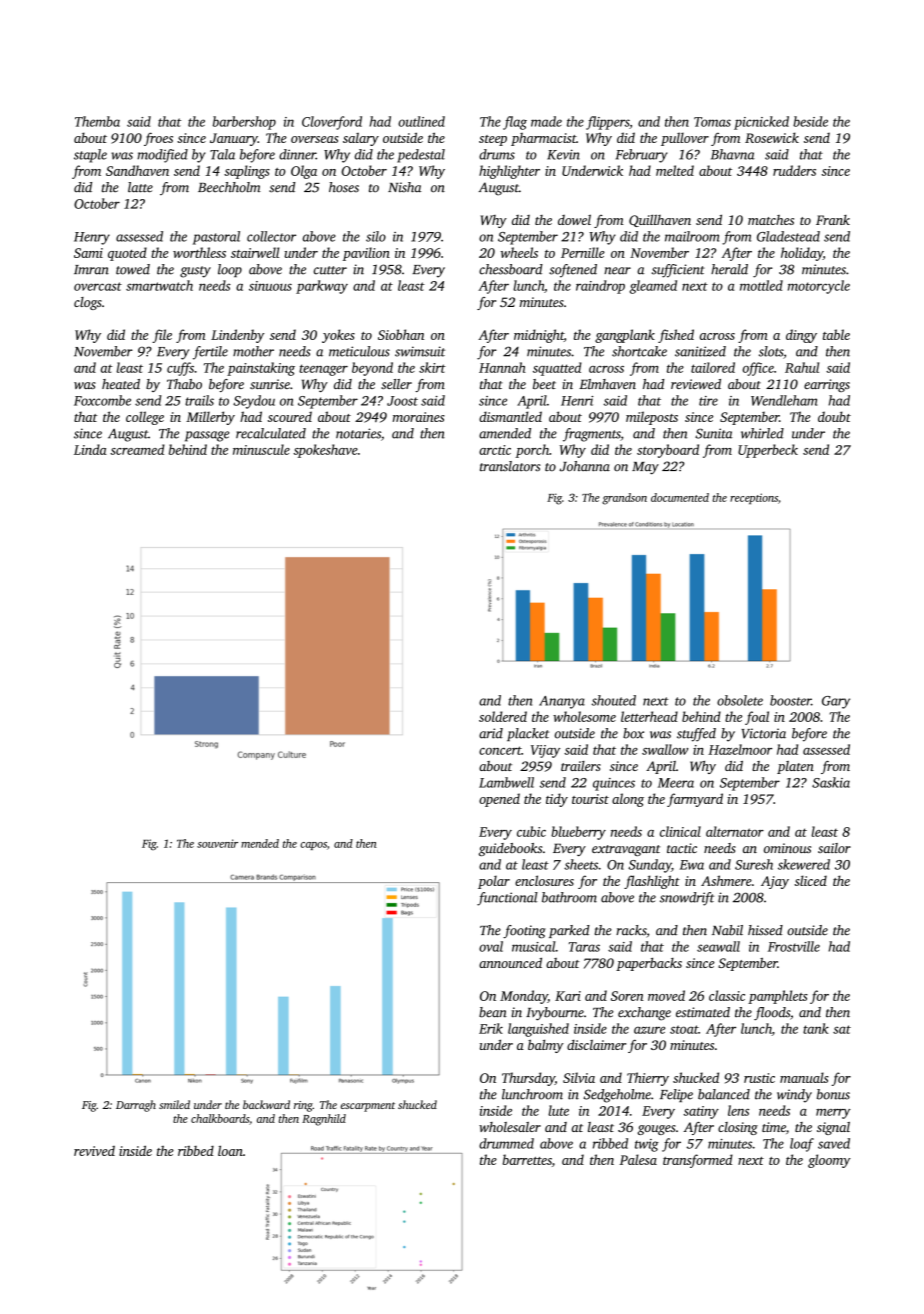 This screenshot has width=924, height=1314. Describe the element at coordinates (358, 433) in the screenshot. I see `notaries` at that location.
